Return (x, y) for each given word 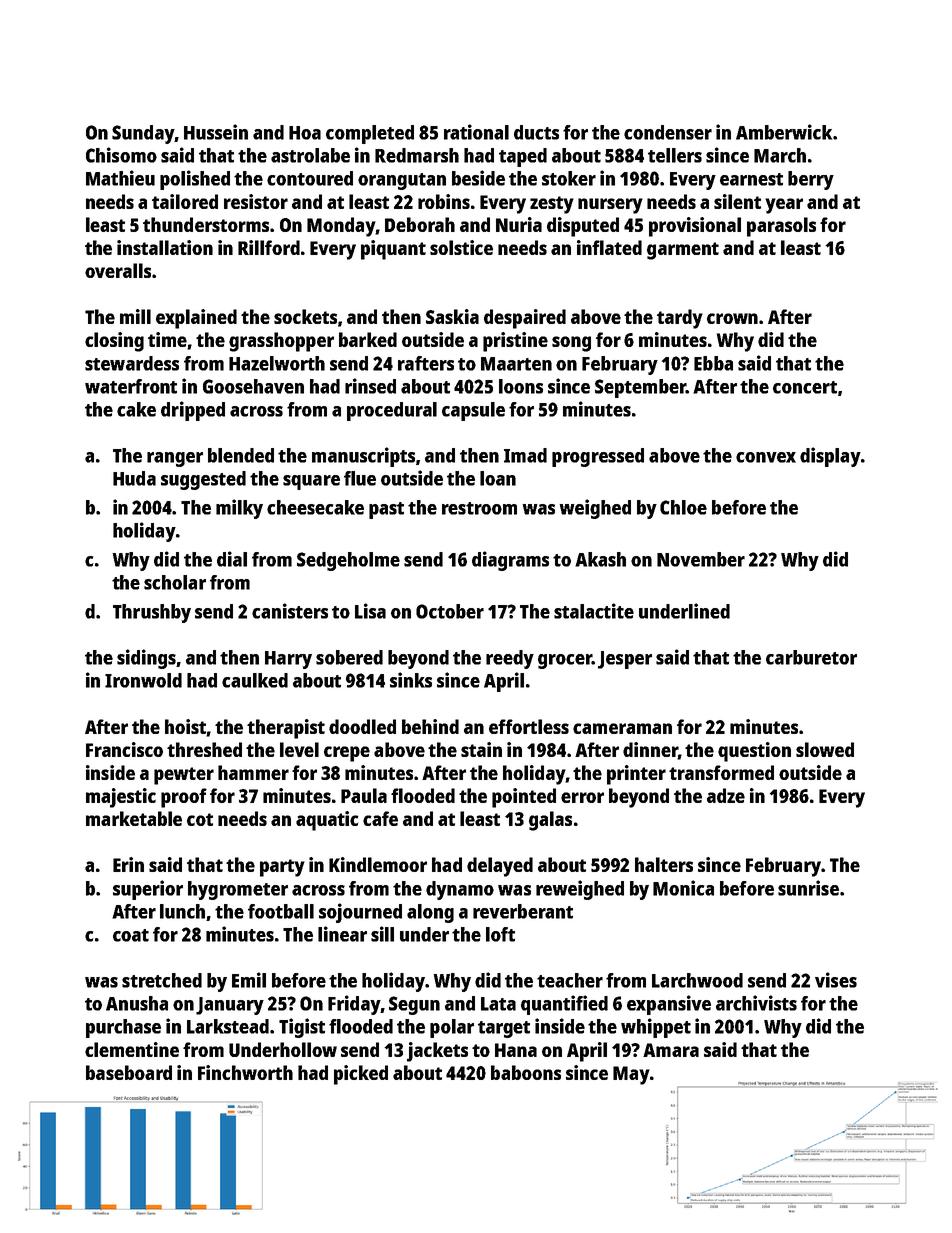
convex (766, 457)
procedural (392, 411)
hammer (253, 772)
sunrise (808, 888)
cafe (380, 818)
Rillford (269, 247)
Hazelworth (277, 363)
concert (805, 387)
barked (368, 339)
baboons (526, 1072)
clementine (132, 1049)
